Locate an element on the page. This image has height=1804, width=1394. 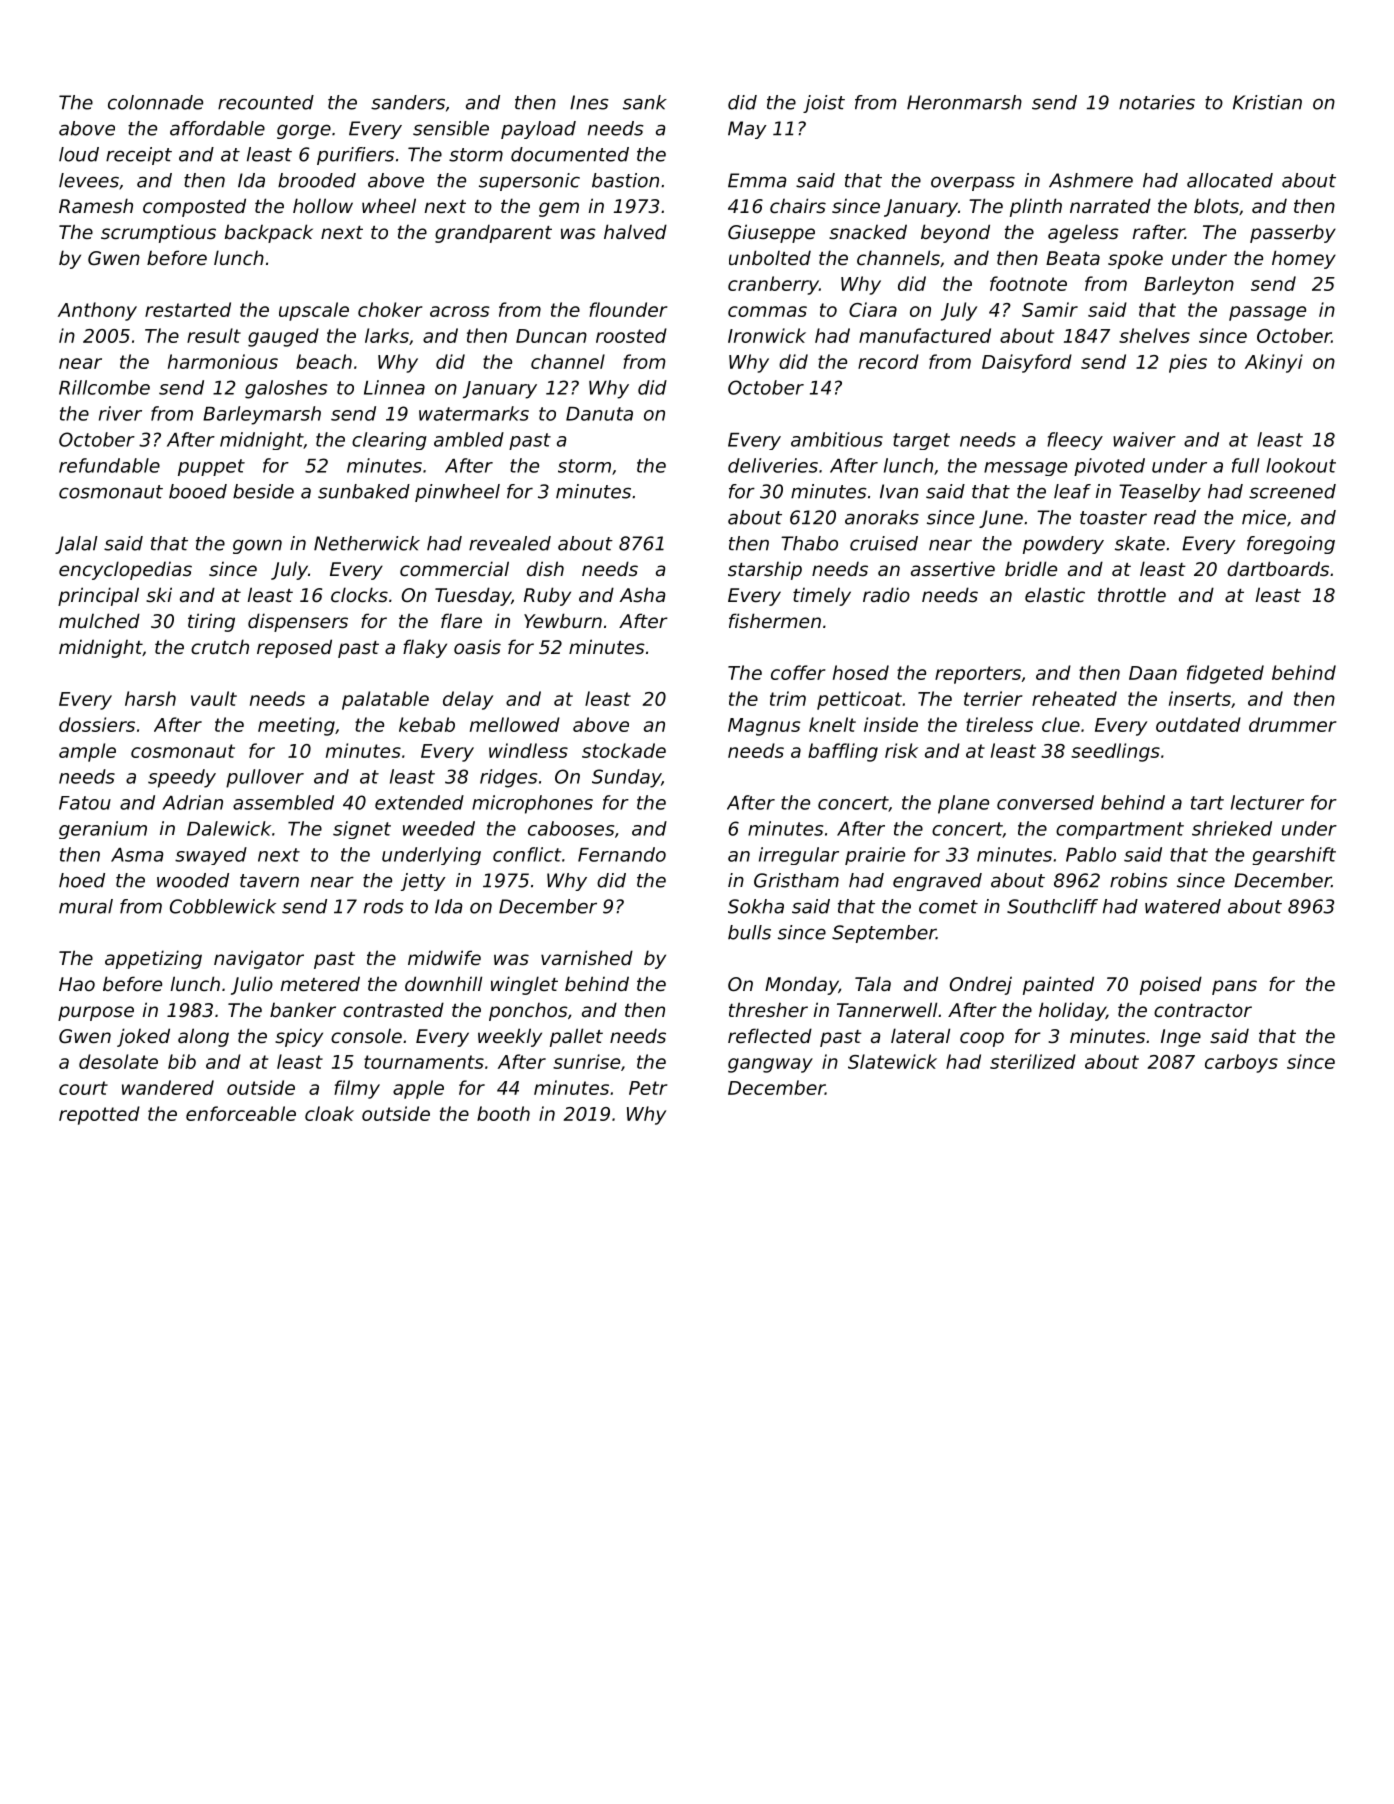
mural is located at coordinates (86, 906).
